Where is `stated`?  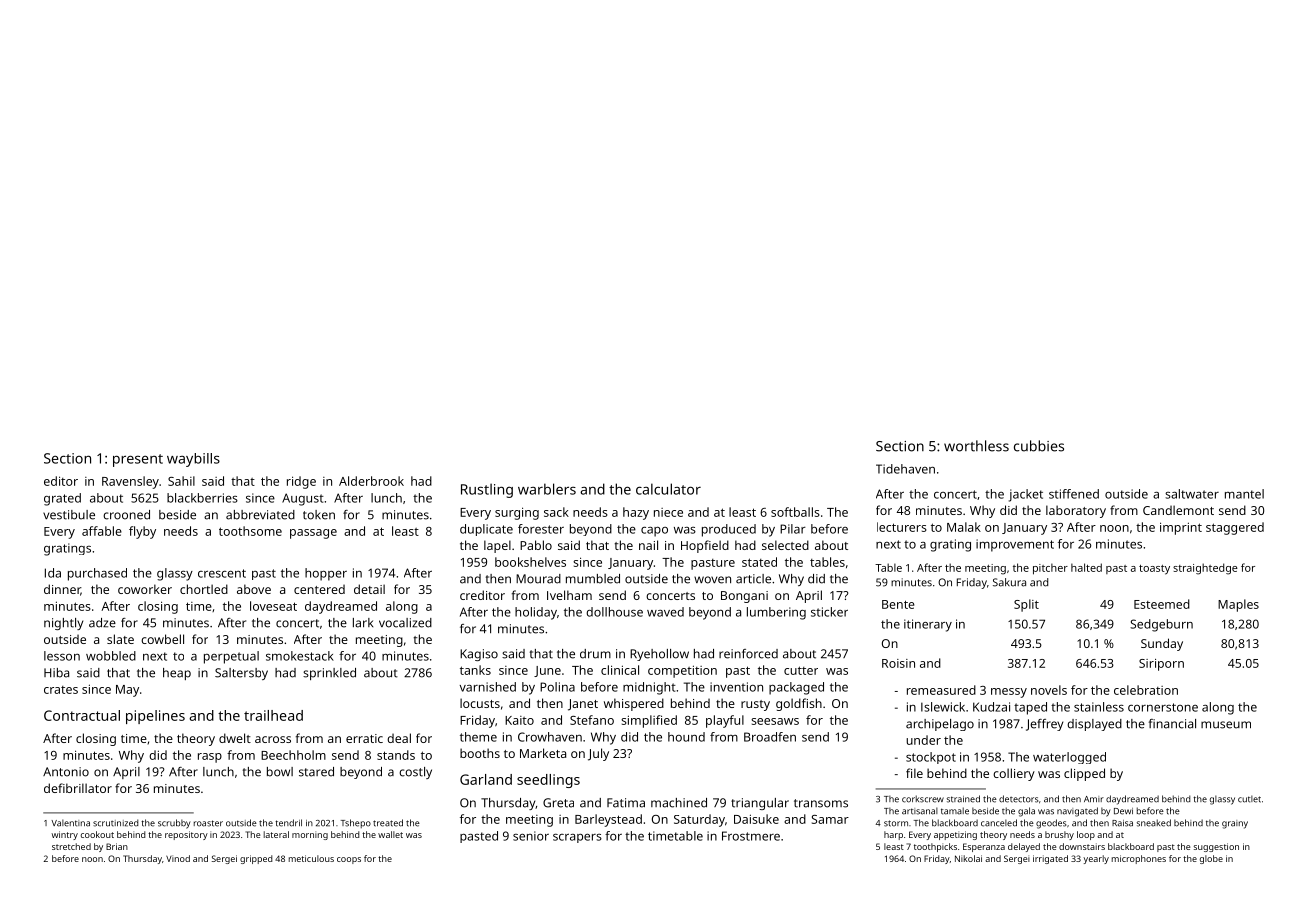 stated is located at coordinates (759, 562).
